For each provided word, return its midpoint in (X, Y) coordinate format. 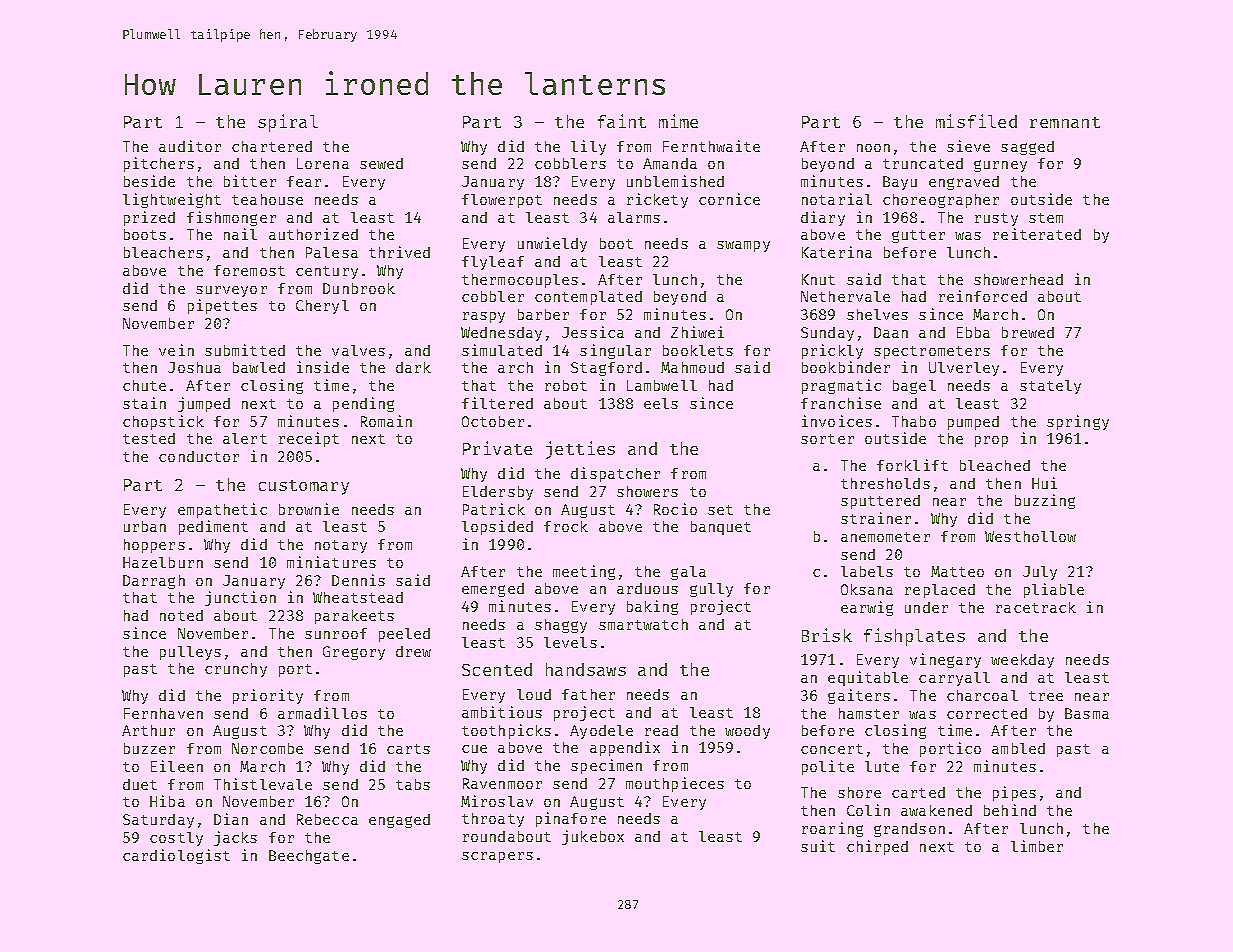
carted (918, 792)
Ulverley (964, 369)
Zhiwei (697, 332)
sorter (827, 439)
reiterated (1037, 234)
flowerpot (502, 201)
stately (1050, 387)
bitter (250, 181)
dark (413, 367)
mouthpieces (675, 784)
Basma (1087, 713)
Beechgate (309, 857)
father (588, 694)
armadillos (322, 713)
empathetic (222, 510)
